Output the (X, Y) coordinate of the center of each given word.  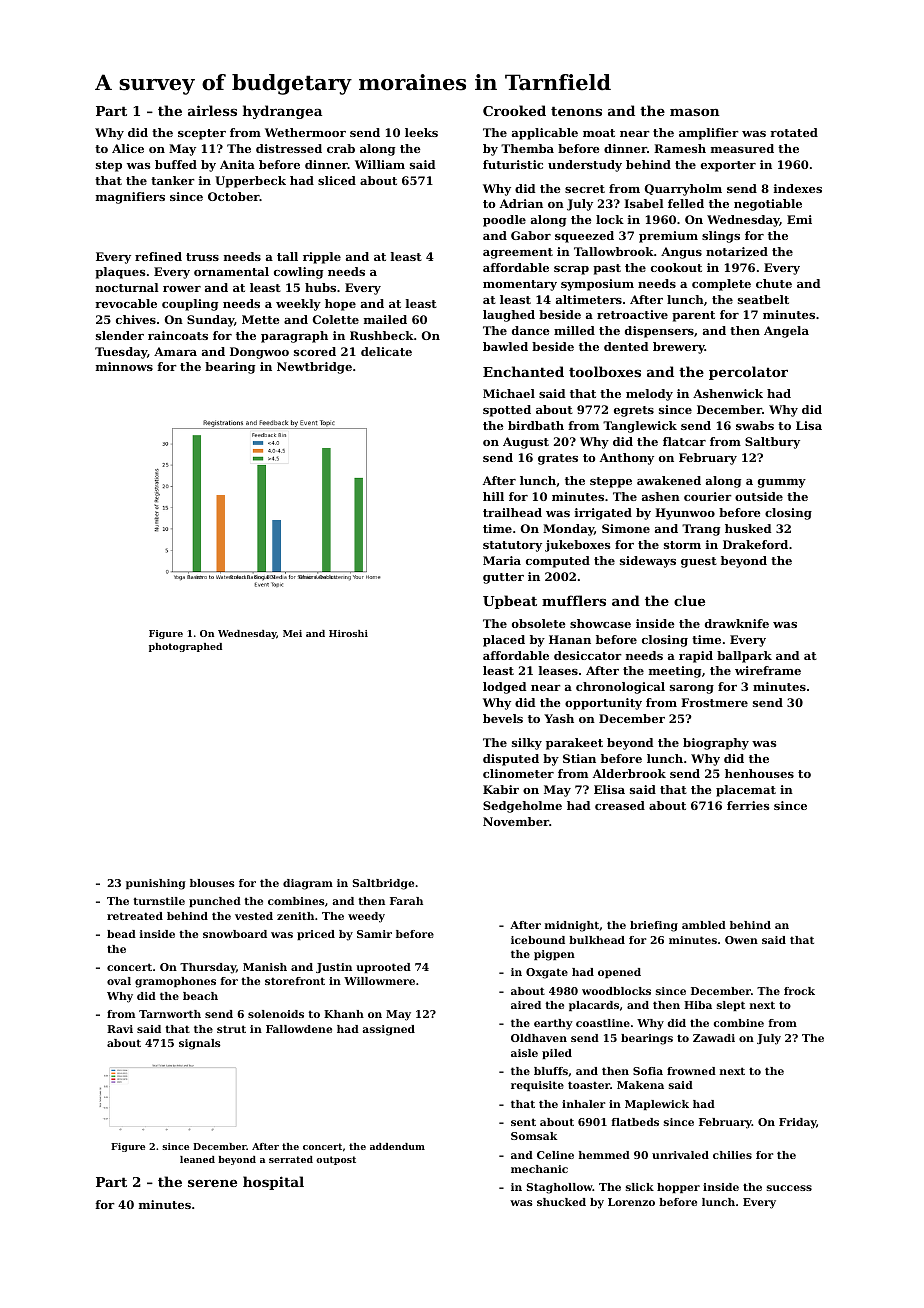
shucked (561, 1202)
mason (695, 112)
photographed (185, 647)
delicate (386, 351)
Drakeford (755, 544)
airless (212, 110)
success (789, 1188)
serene (212, 1183)
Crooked (514, 110)
